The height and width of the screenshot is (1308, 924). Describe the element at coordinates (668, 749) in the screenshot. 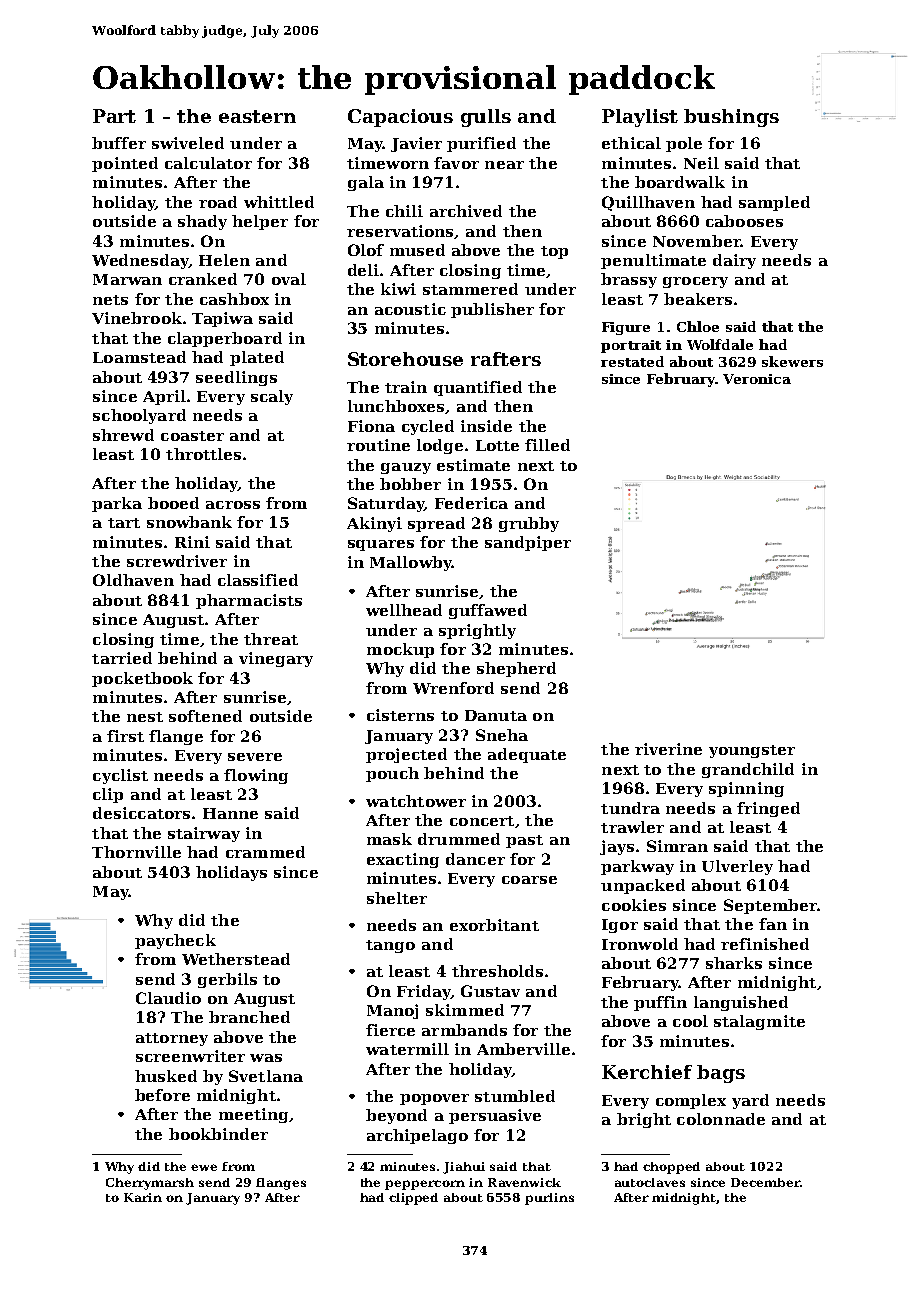

I see `riverine` at that location.
